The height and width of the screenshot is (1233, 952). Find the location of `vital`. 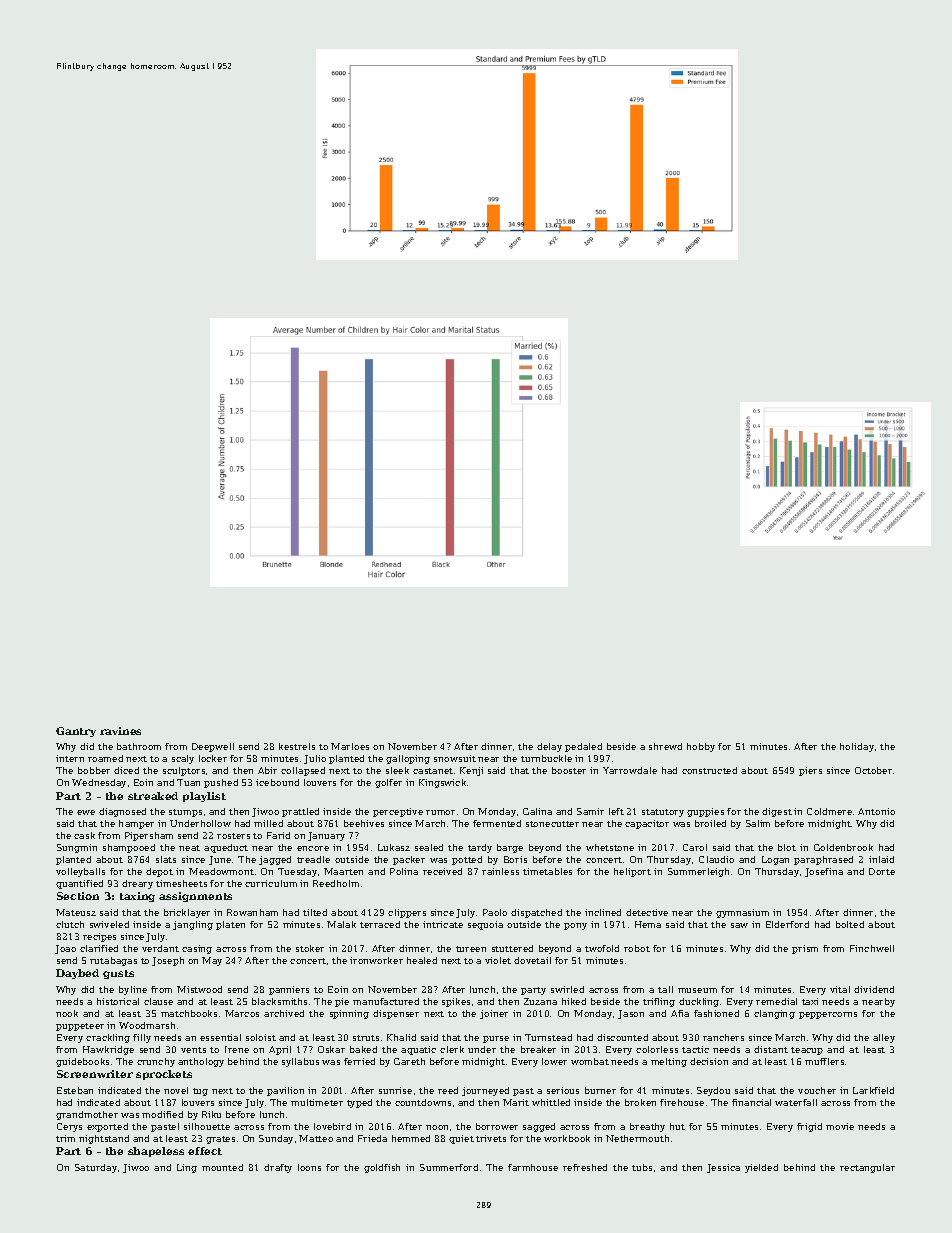

vital is located at coordinates (840, 989).
